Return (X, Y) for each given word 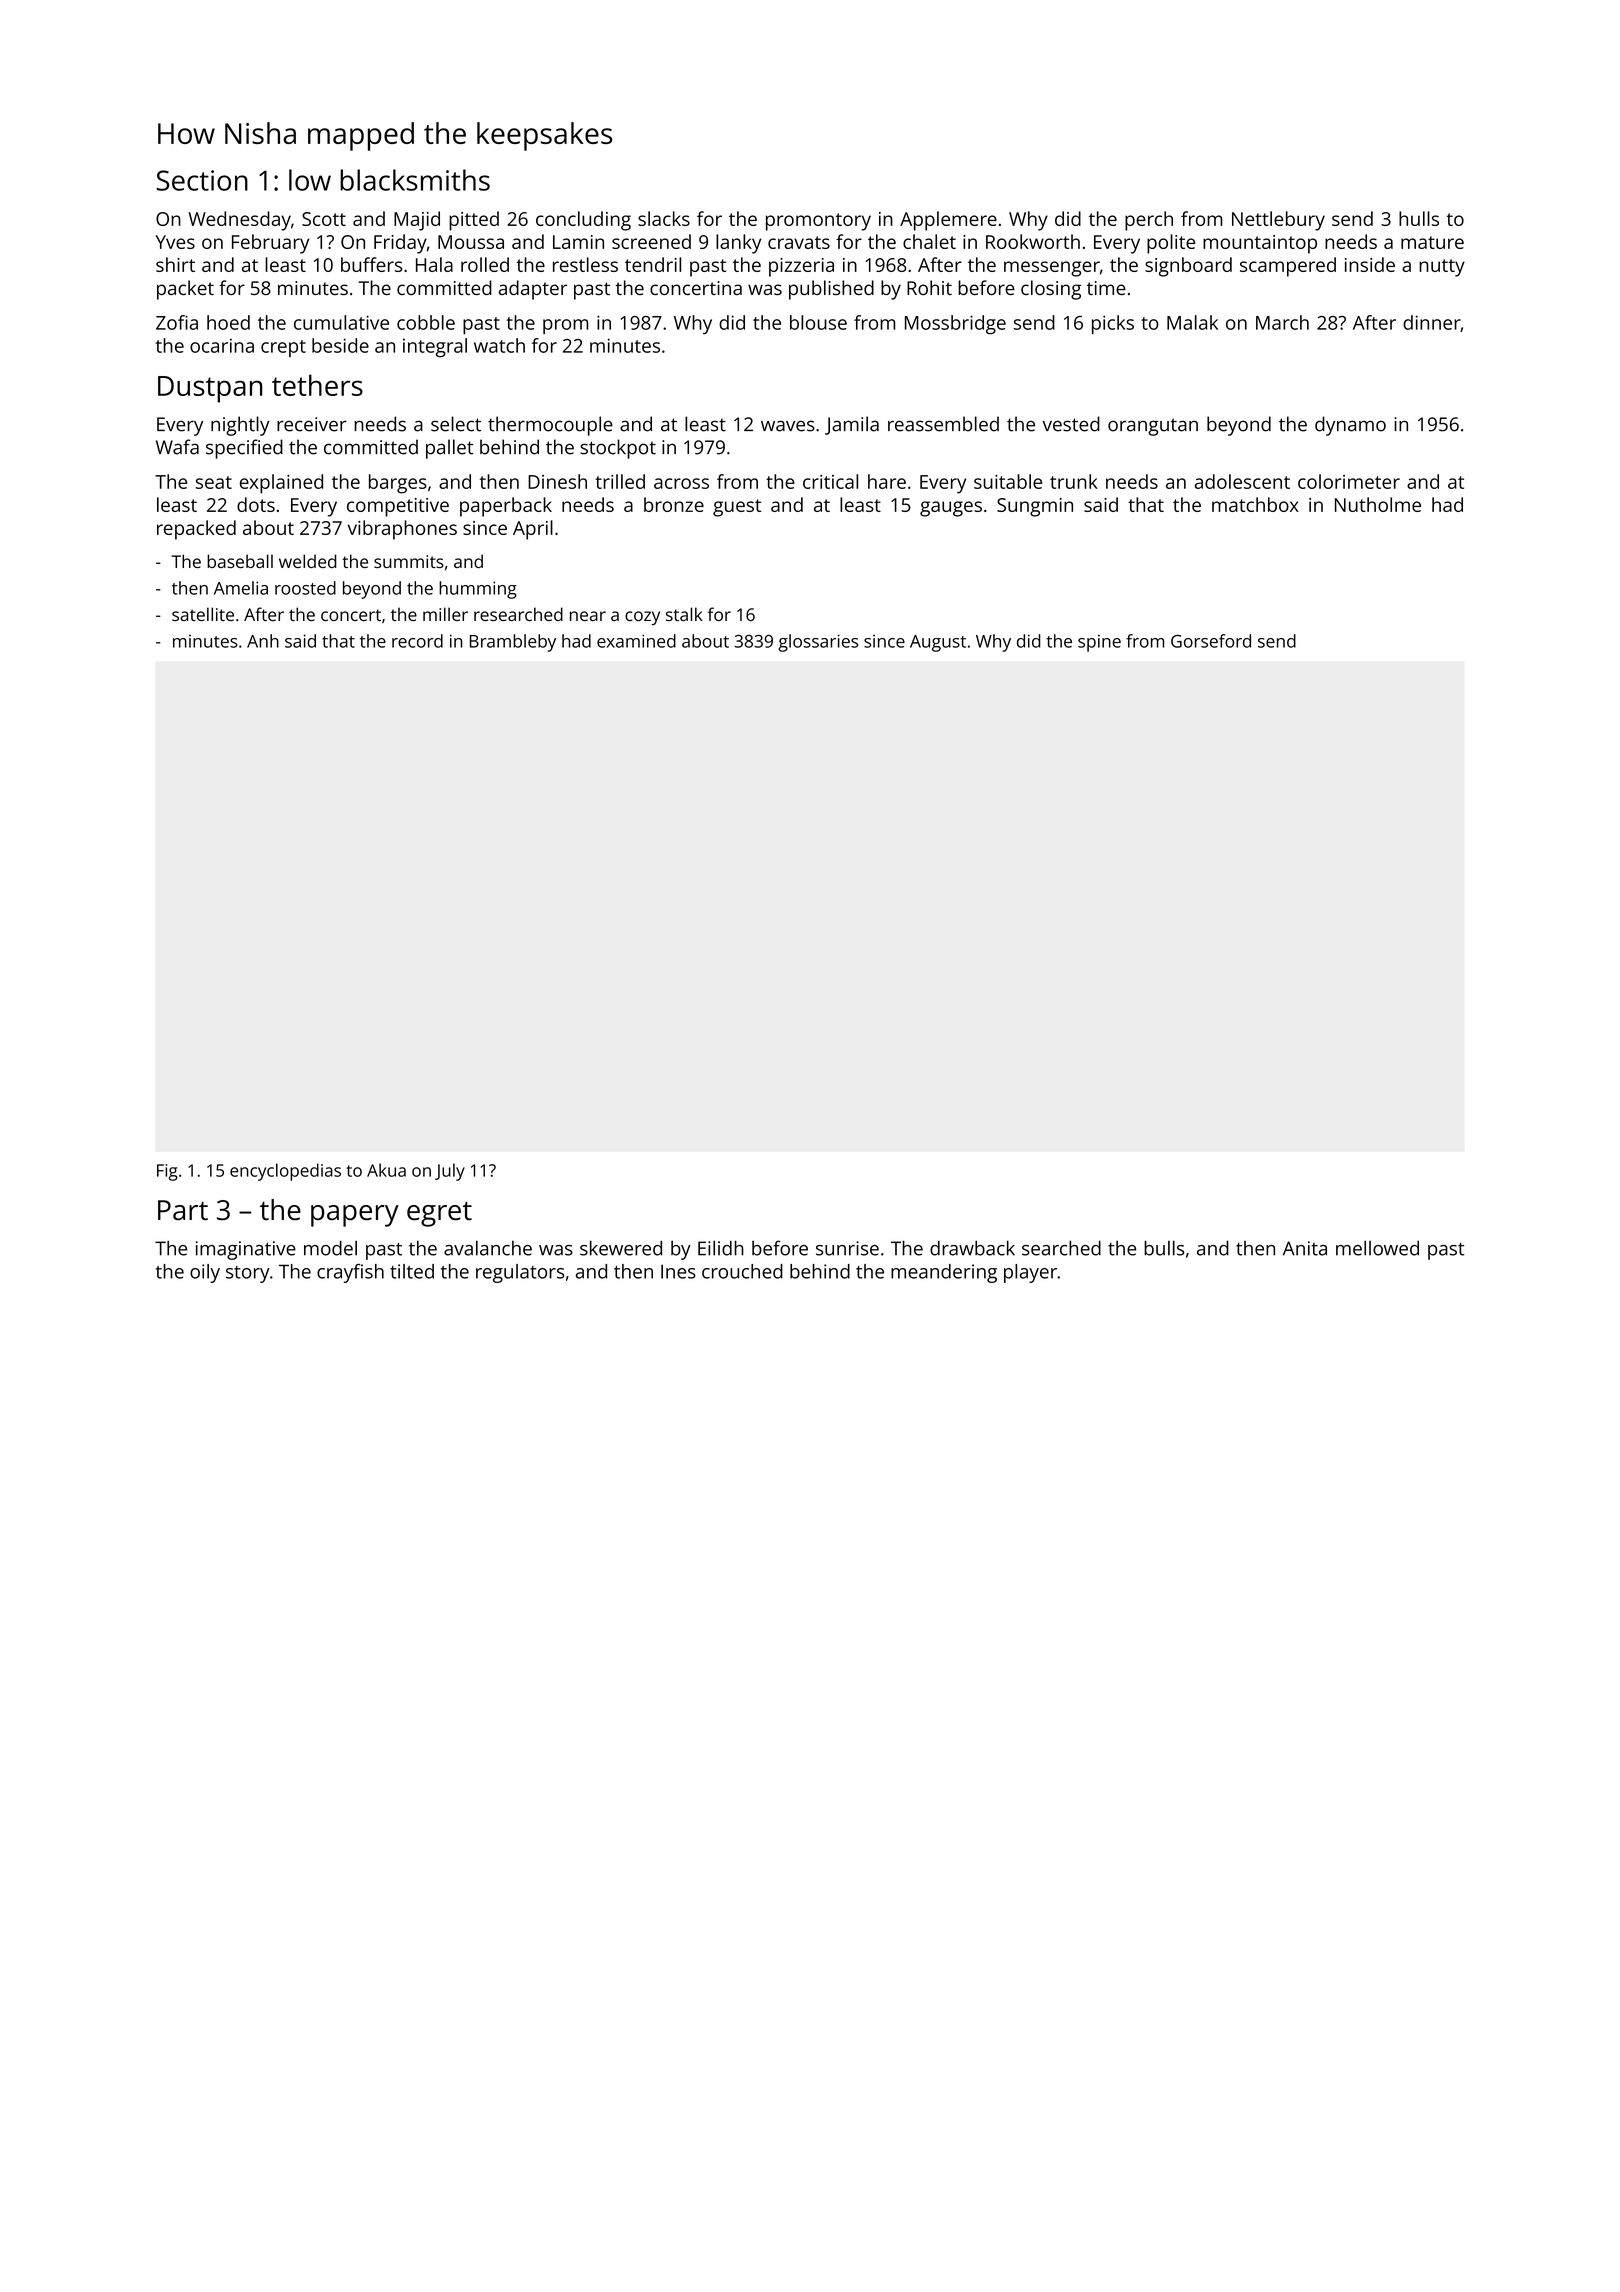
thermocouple (550, 426)
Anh (263, 641)
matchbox (1255, 504)
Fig (167, 1172)
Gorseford (1211, 641)
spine (1099, 643)
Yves (175, 242)
